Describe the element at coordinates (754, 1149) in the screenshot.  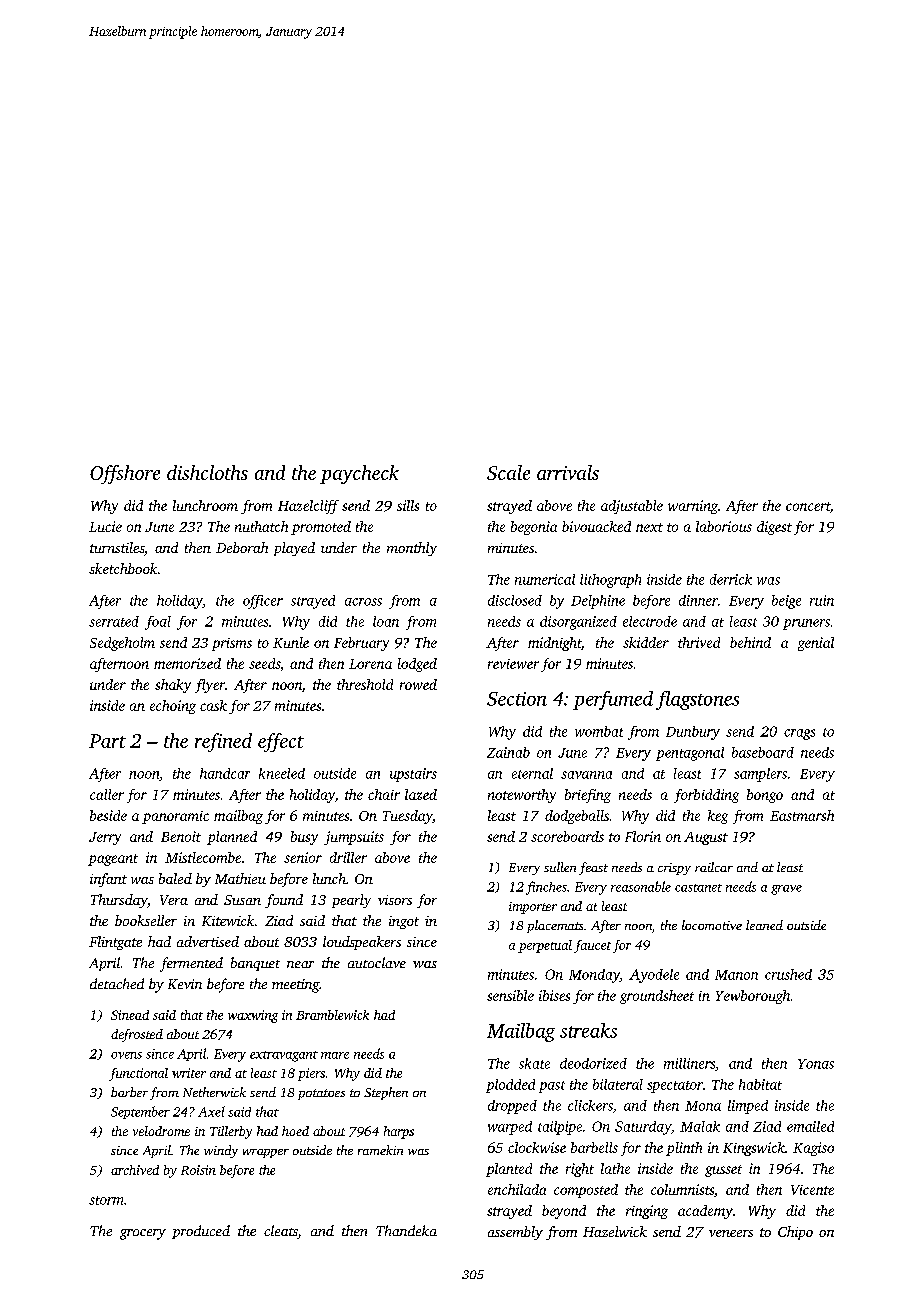
I see `Kingswick` at that location.
